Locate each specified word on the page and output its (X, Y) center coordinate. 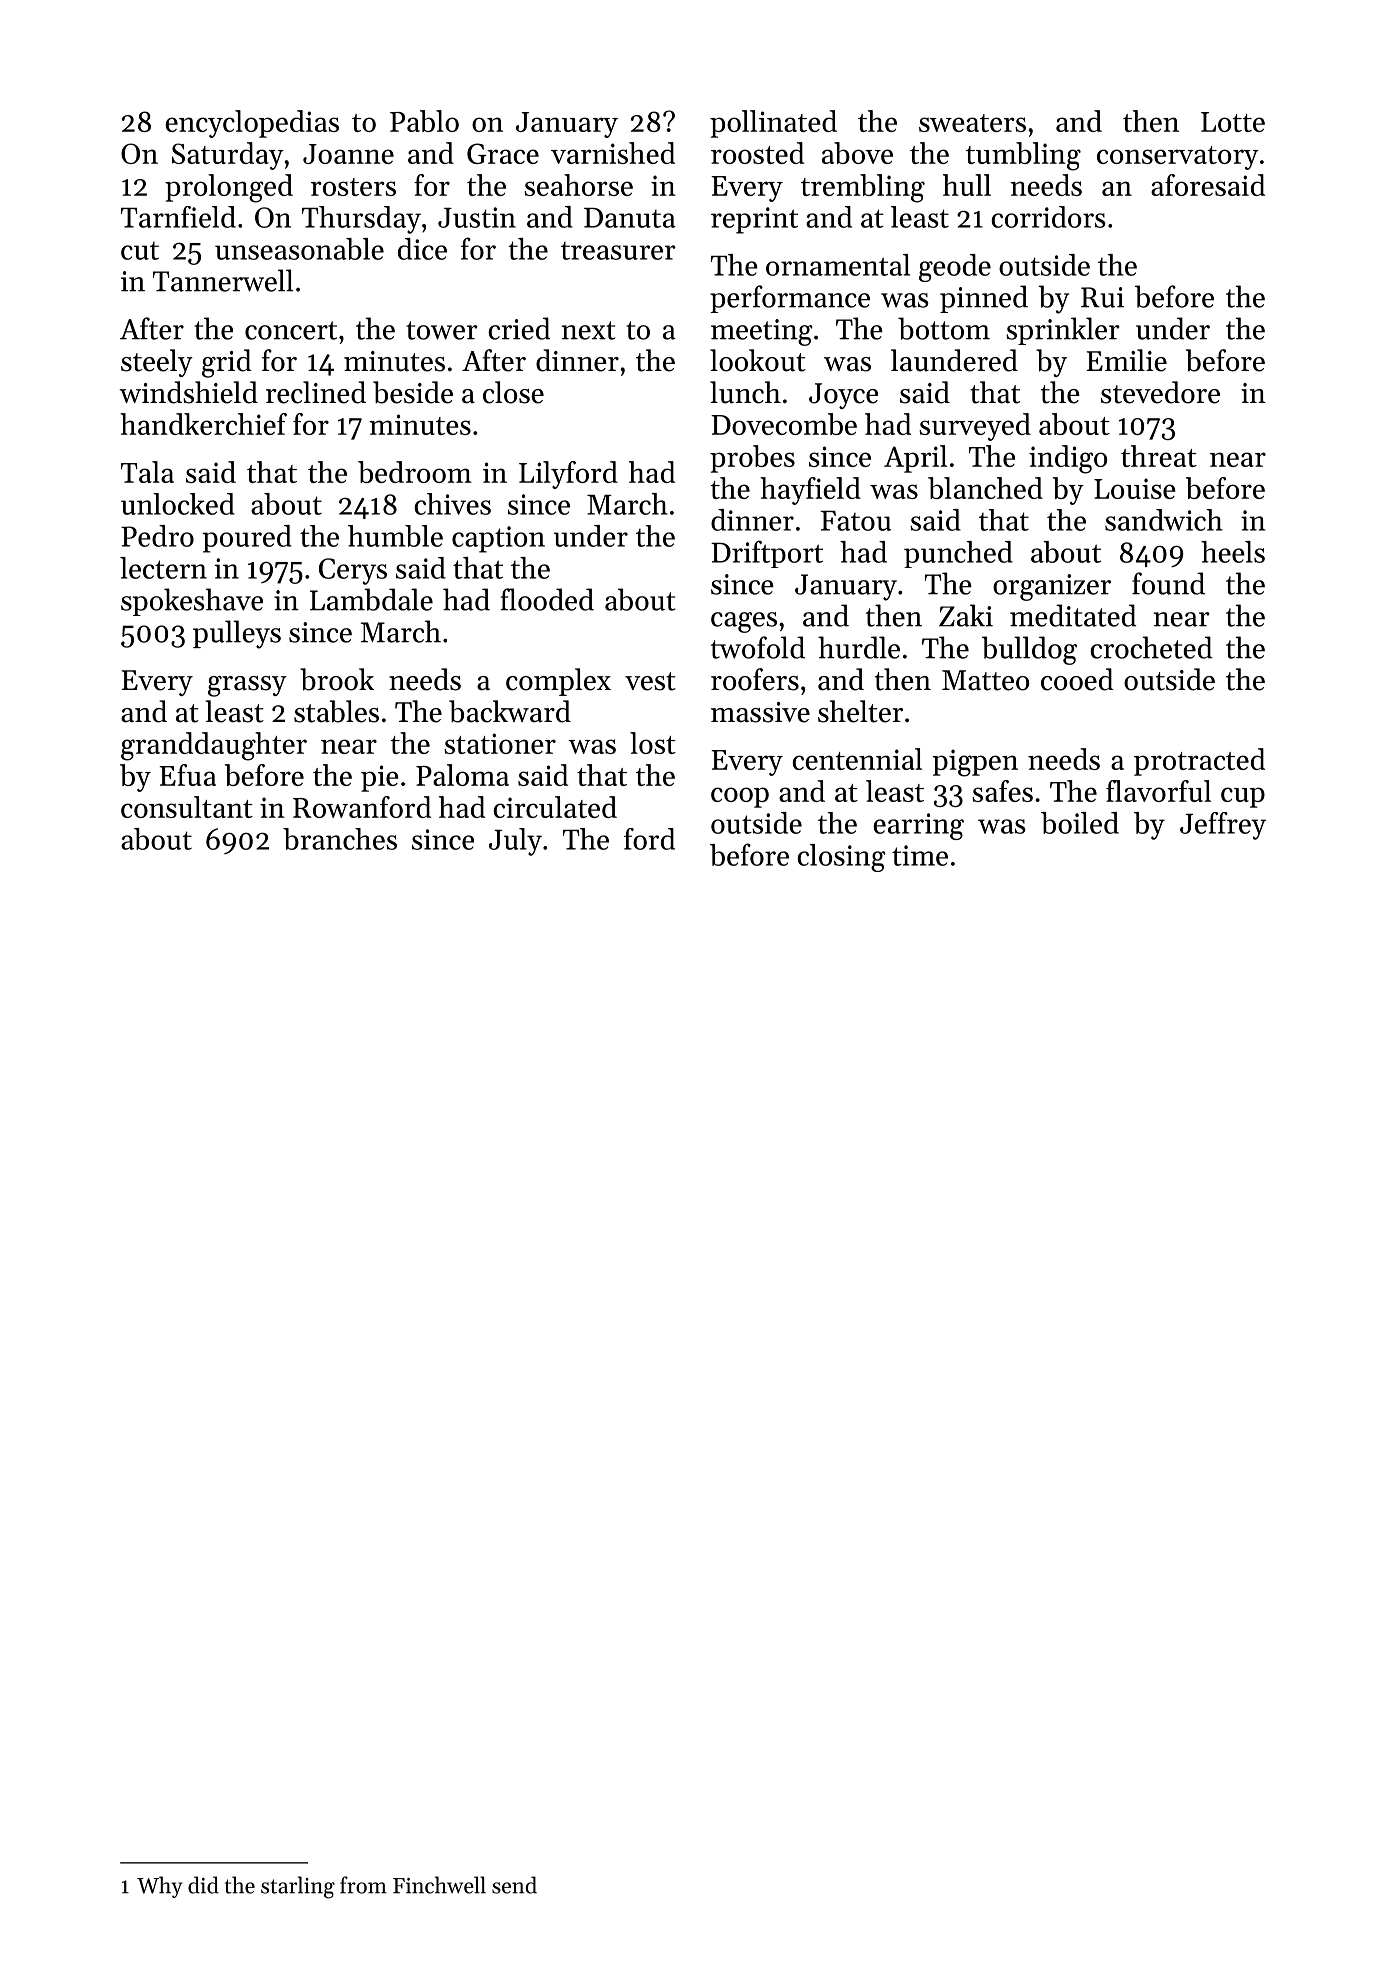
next (588, 330)
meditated (1073, 615)
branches (340, 839)
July (515, 842)
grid (227, 363)
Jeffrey (1223, 826)
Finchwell (439, 1885)
